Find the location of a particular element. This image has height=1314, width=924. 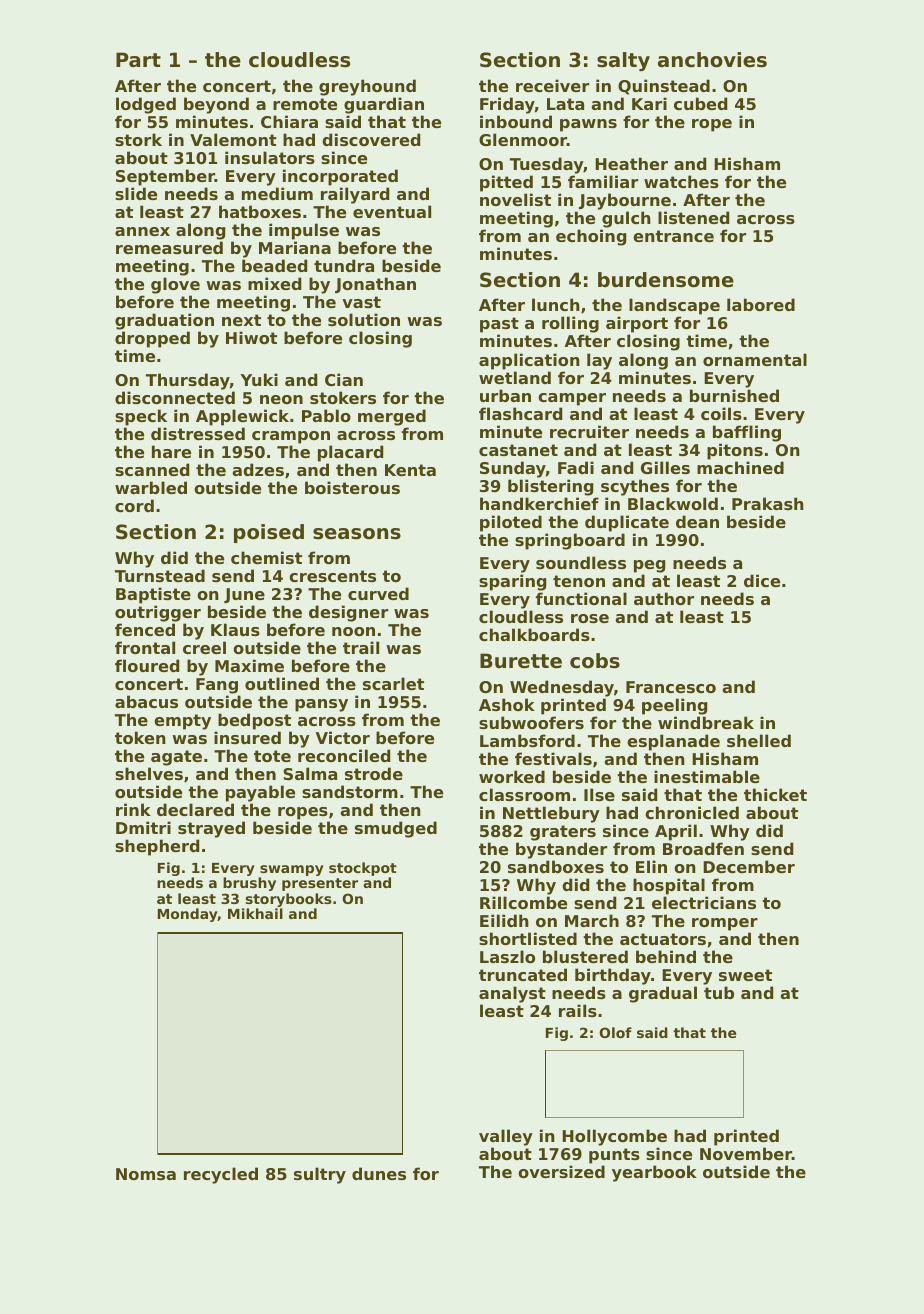

Eilidh is located at coordinates (504, 920).
